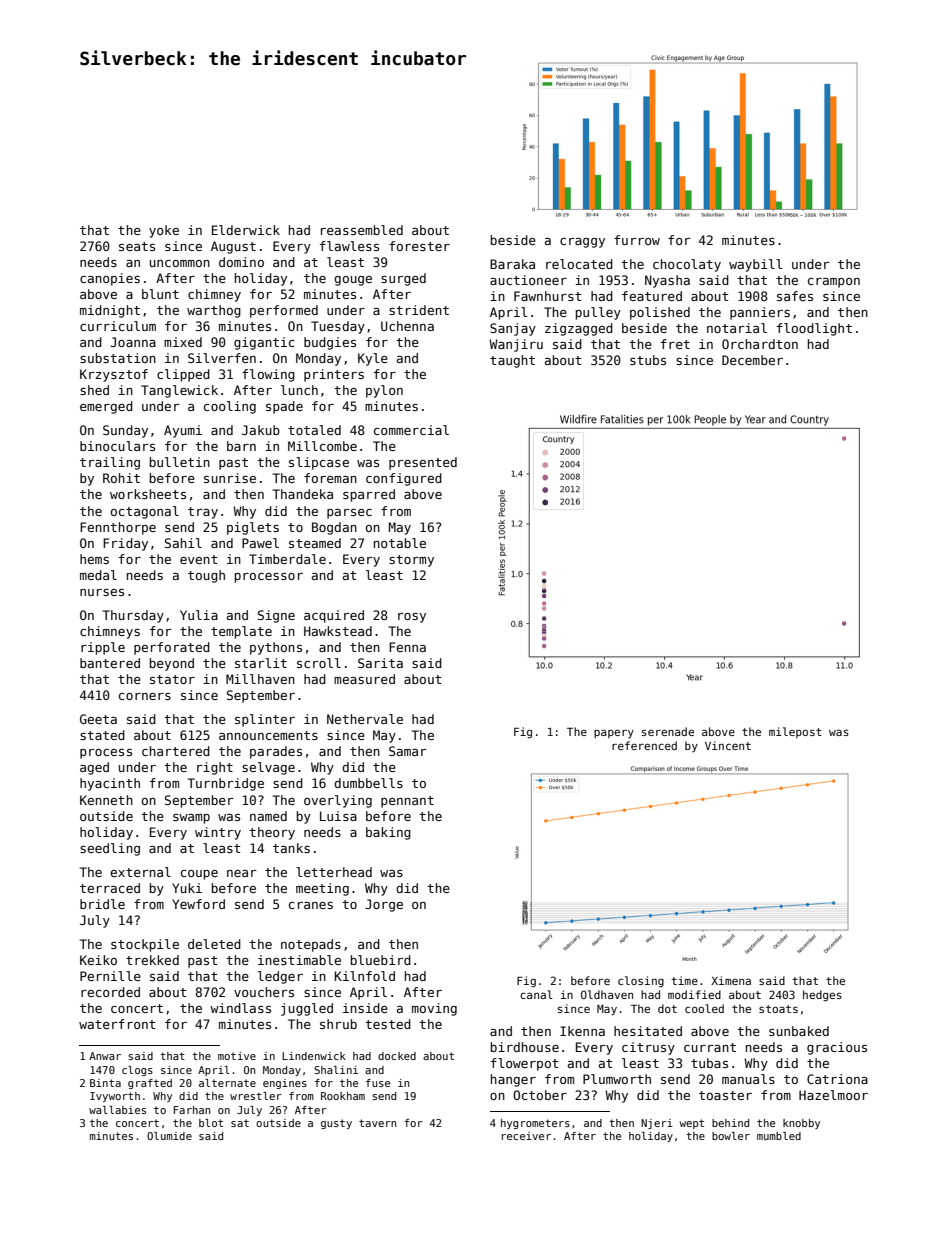 This screenshot has width=952, height=1233. What do you see at coordinates (384, 391) in the screenshot?
I see `pylon` at bounding box center [384, 391].
